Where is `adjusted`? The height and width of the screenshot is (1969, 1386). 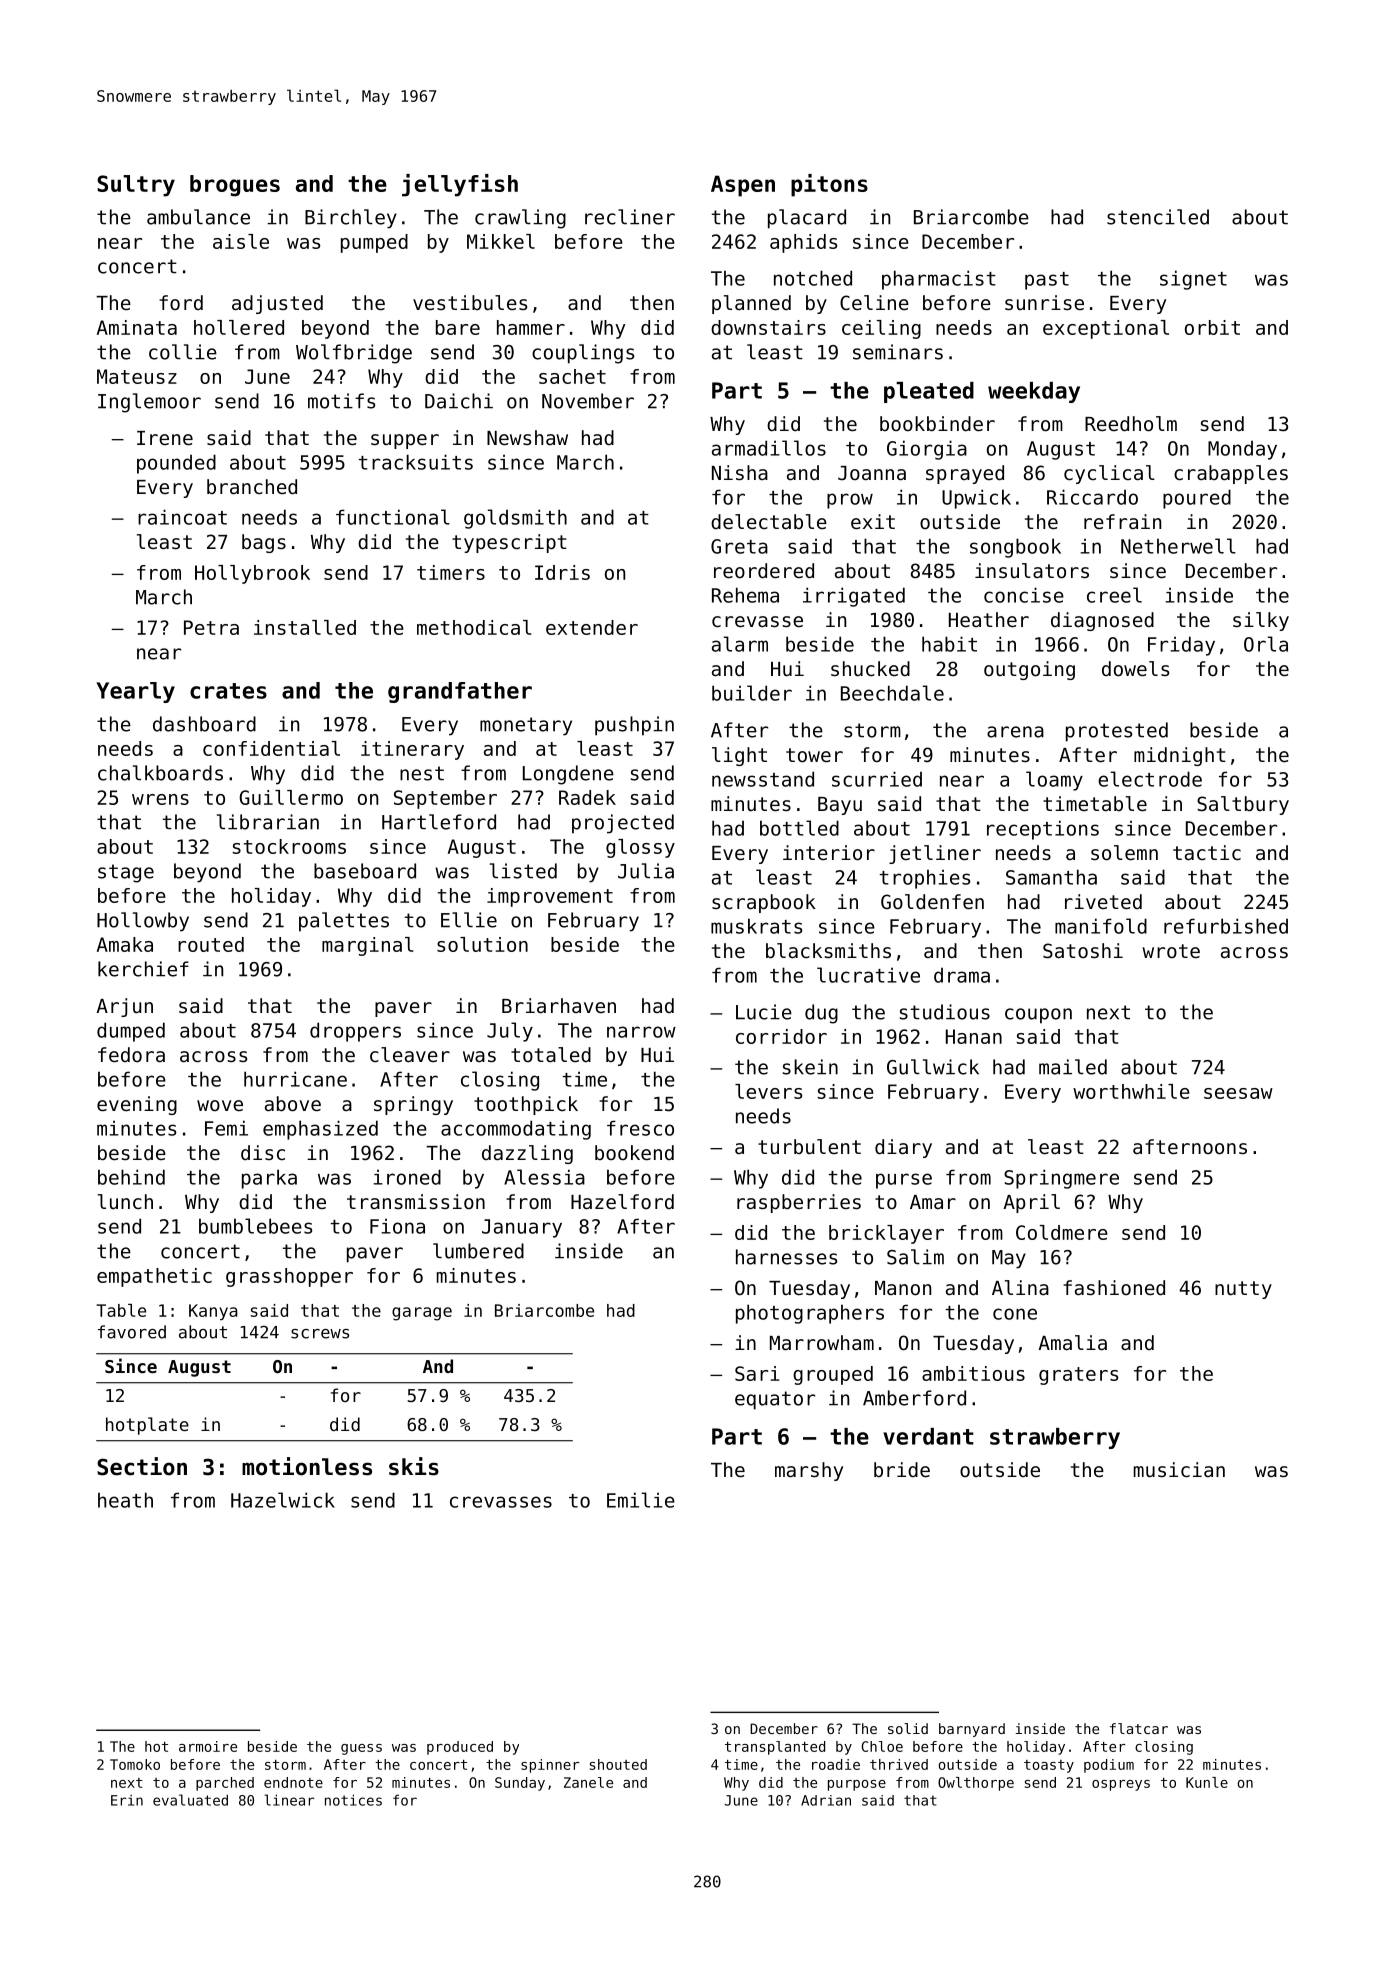
adjusted is located at coordinates (277, 304).
